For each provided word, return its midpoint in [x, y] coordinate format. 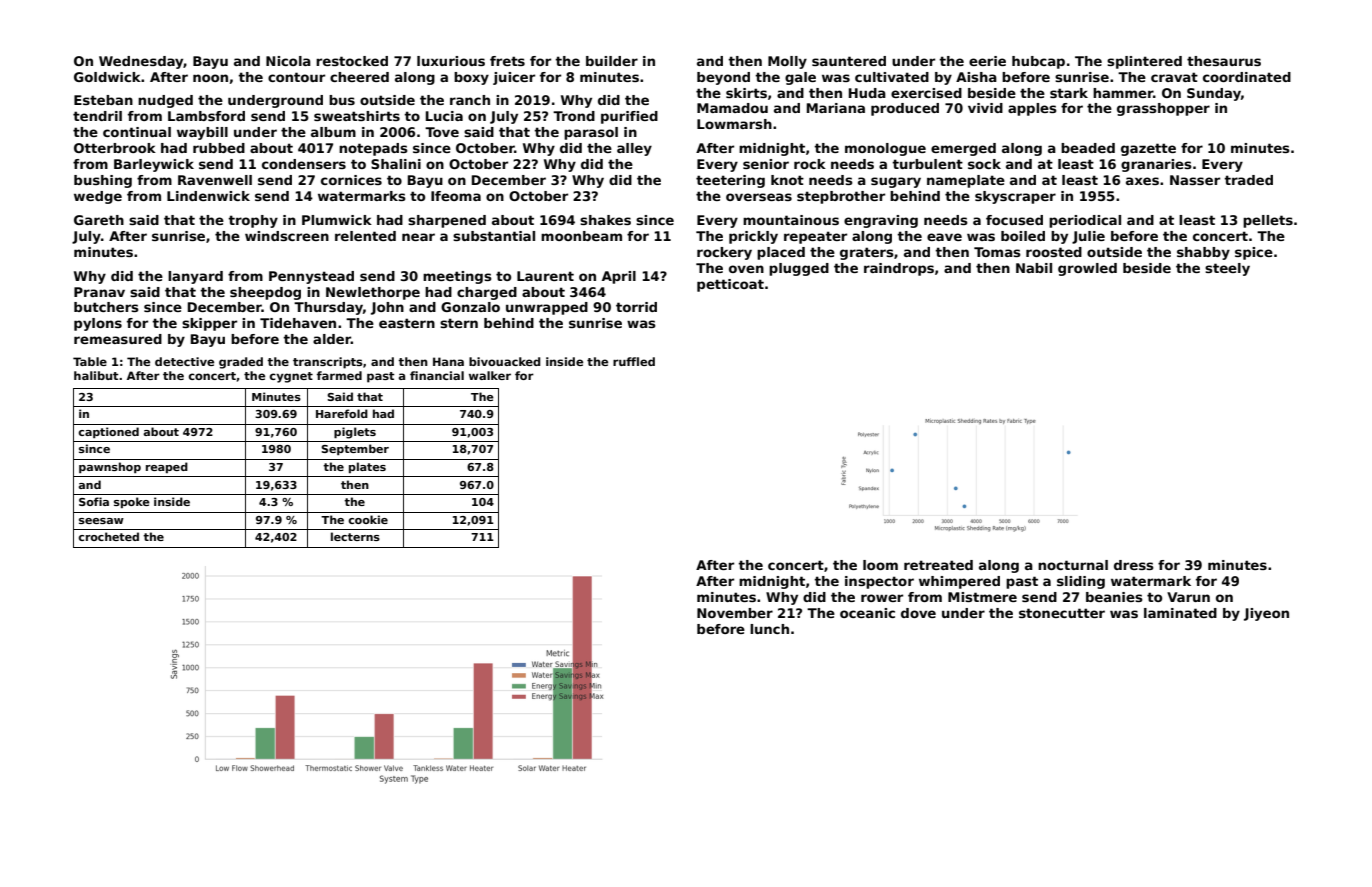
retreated [938, 565]
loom [880, 565]
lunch [769, 629]
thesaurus [1224, 61]
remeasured [118, 339]
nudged [165, 101]
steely [1227, 269]
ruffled [634, 361]
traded [1248, 180]
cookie [368, 519]
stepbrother [841, 197]
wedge [98, 197]
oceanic [867, 613]
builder [612, 61]
